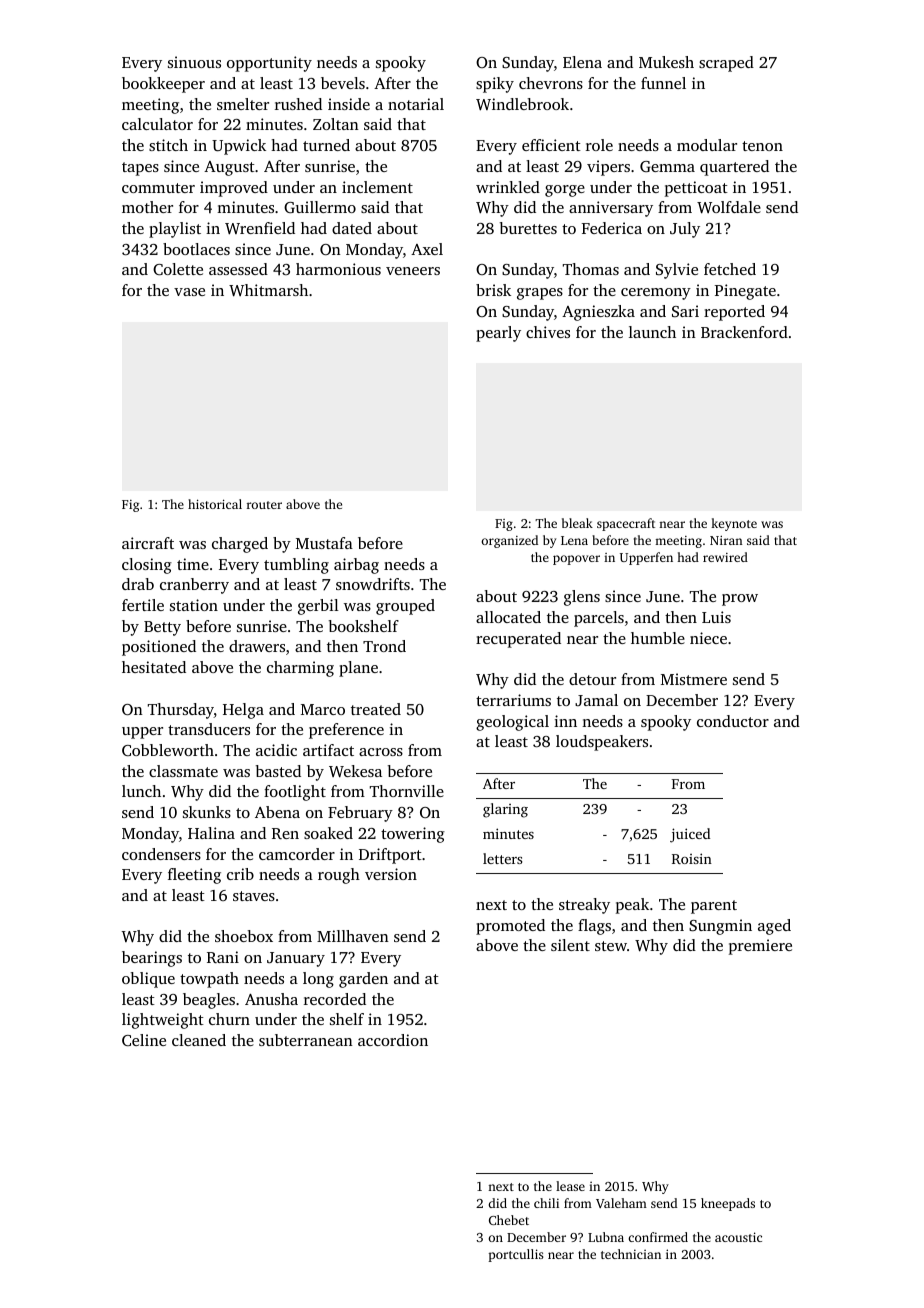  Describe the element at coordinates (760, 947) in the screenshot. I see `premiere` at that location.
